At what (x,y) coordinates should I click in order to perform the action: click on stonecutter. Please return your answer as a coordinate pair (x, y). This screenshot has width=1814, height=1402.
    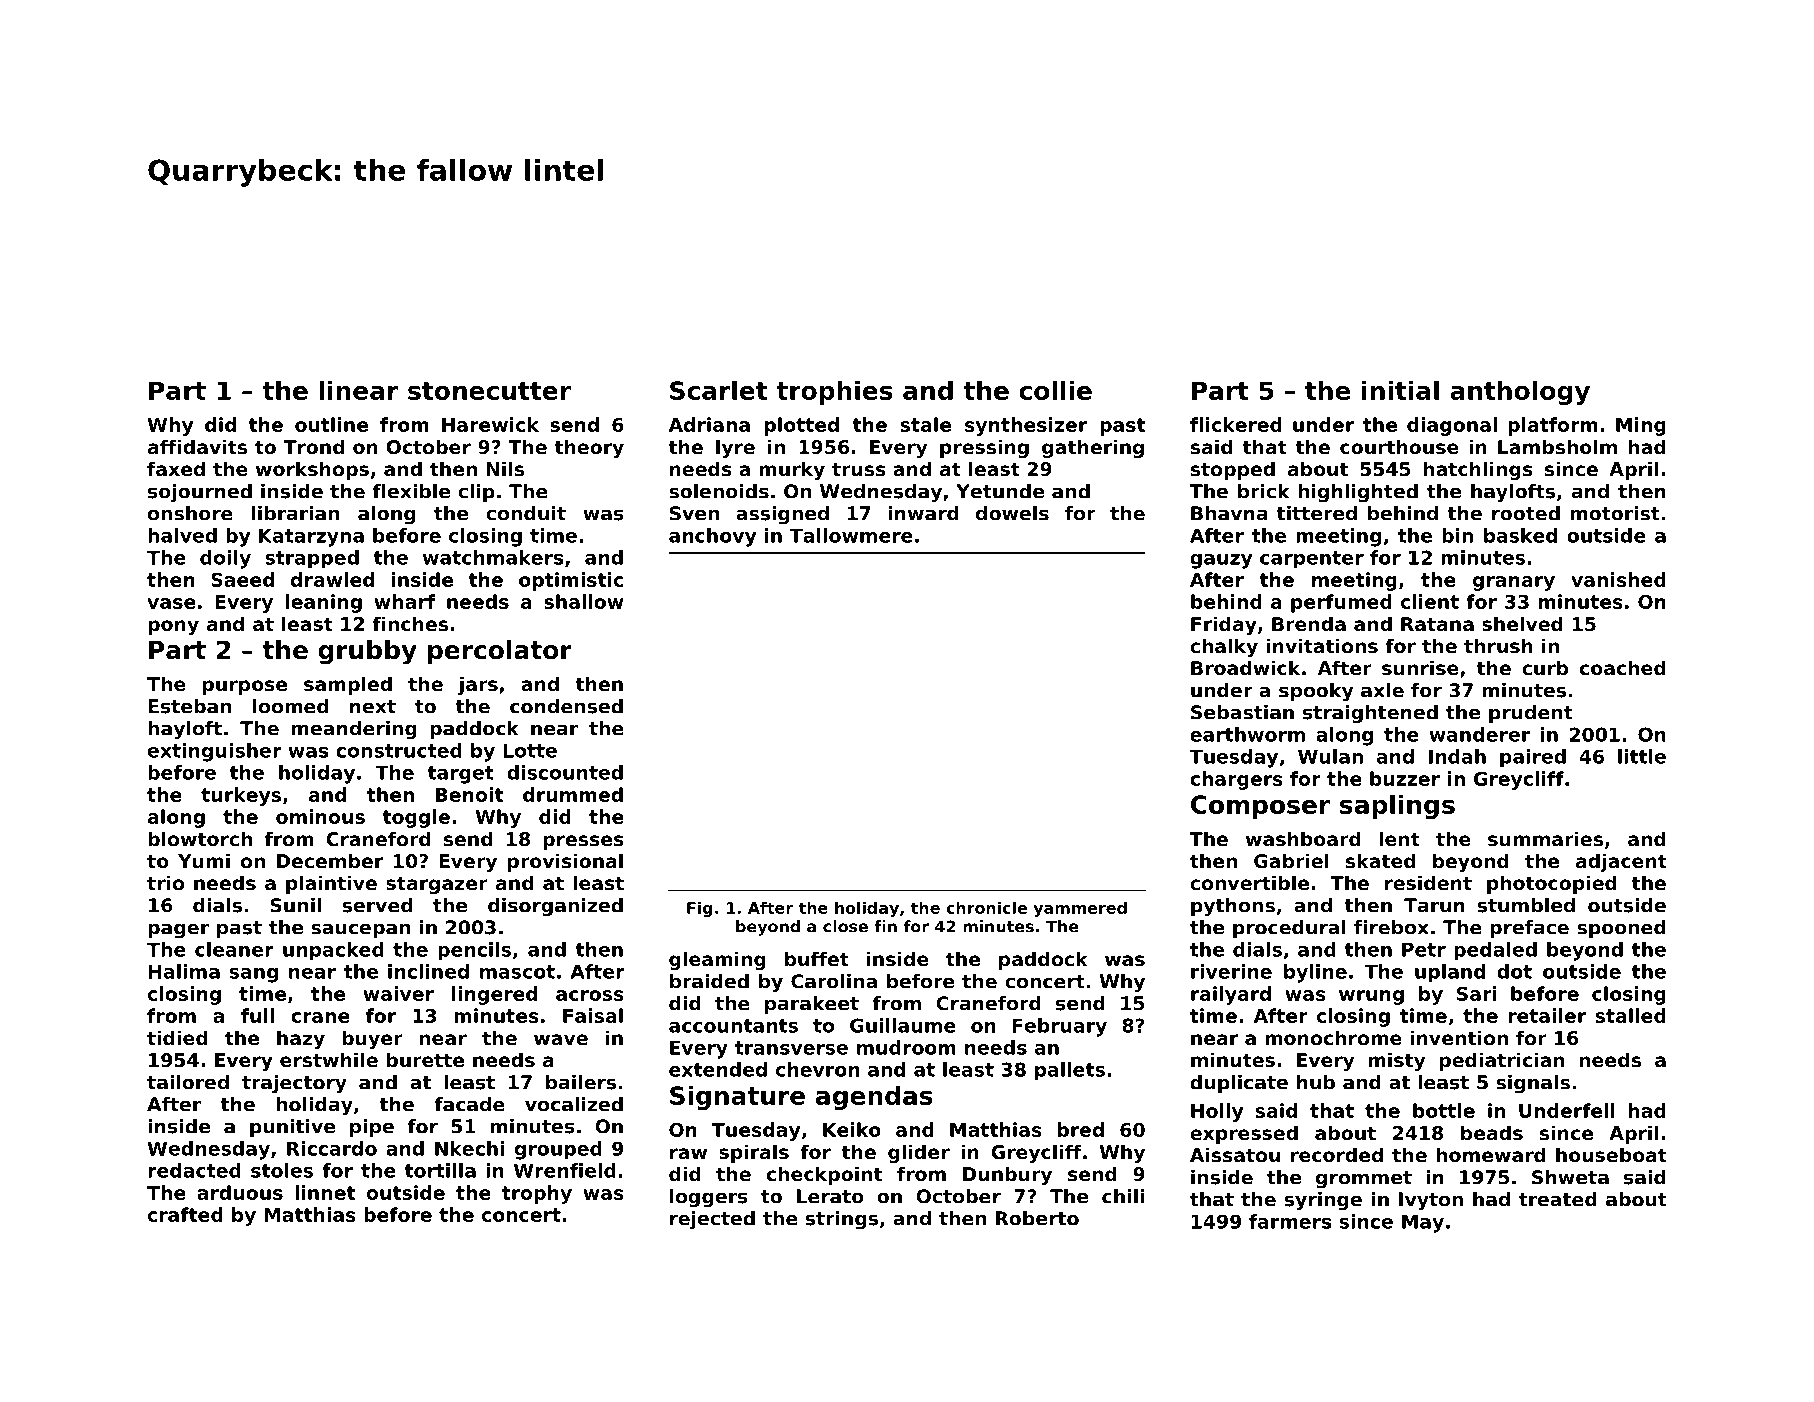
    Looking at the image, I should click on (489, 391).
